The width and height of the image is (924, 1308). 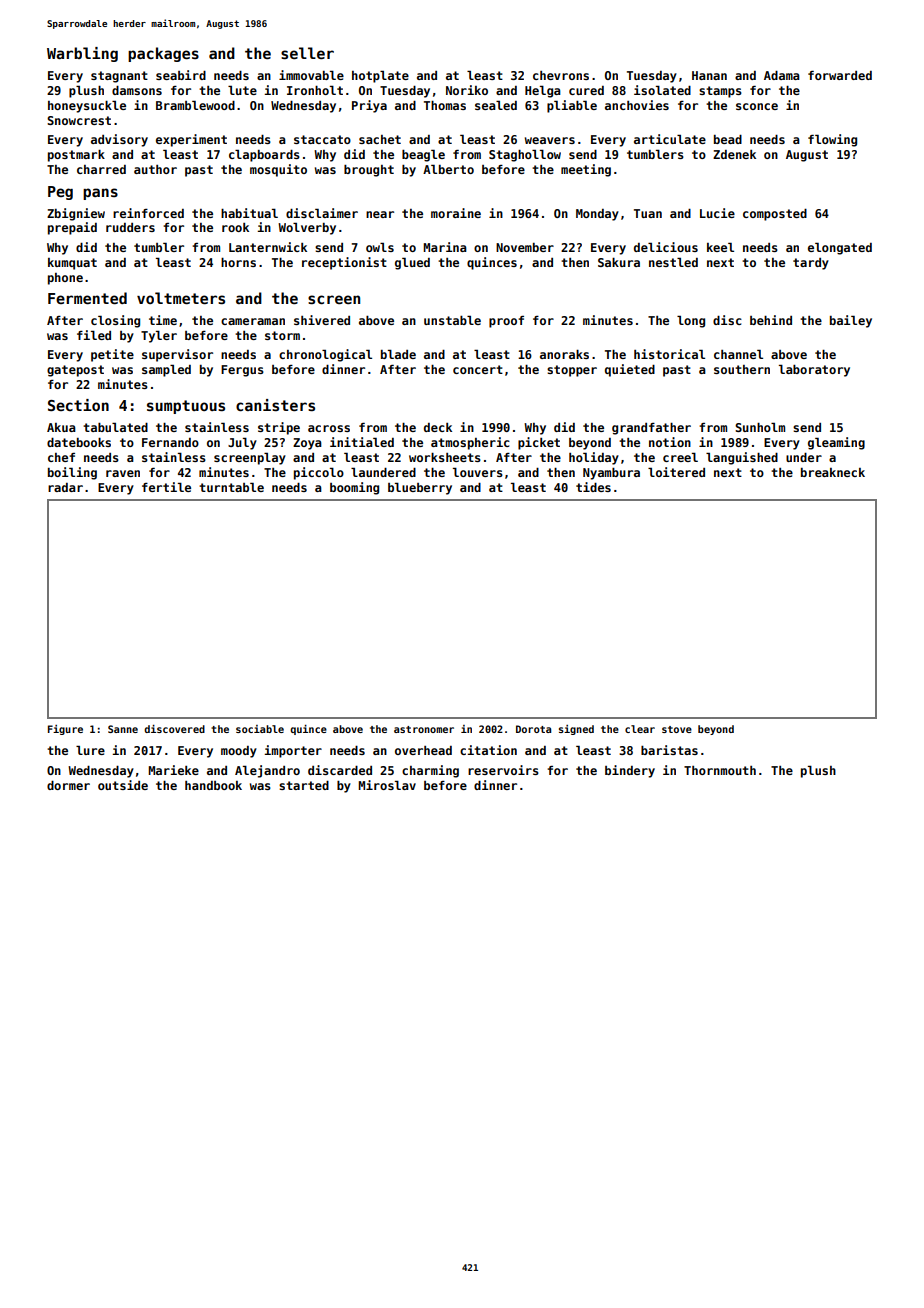 What do you see at coordinates (123, 473) in the image?
I see `raven` at bounding box center [123, 473].
